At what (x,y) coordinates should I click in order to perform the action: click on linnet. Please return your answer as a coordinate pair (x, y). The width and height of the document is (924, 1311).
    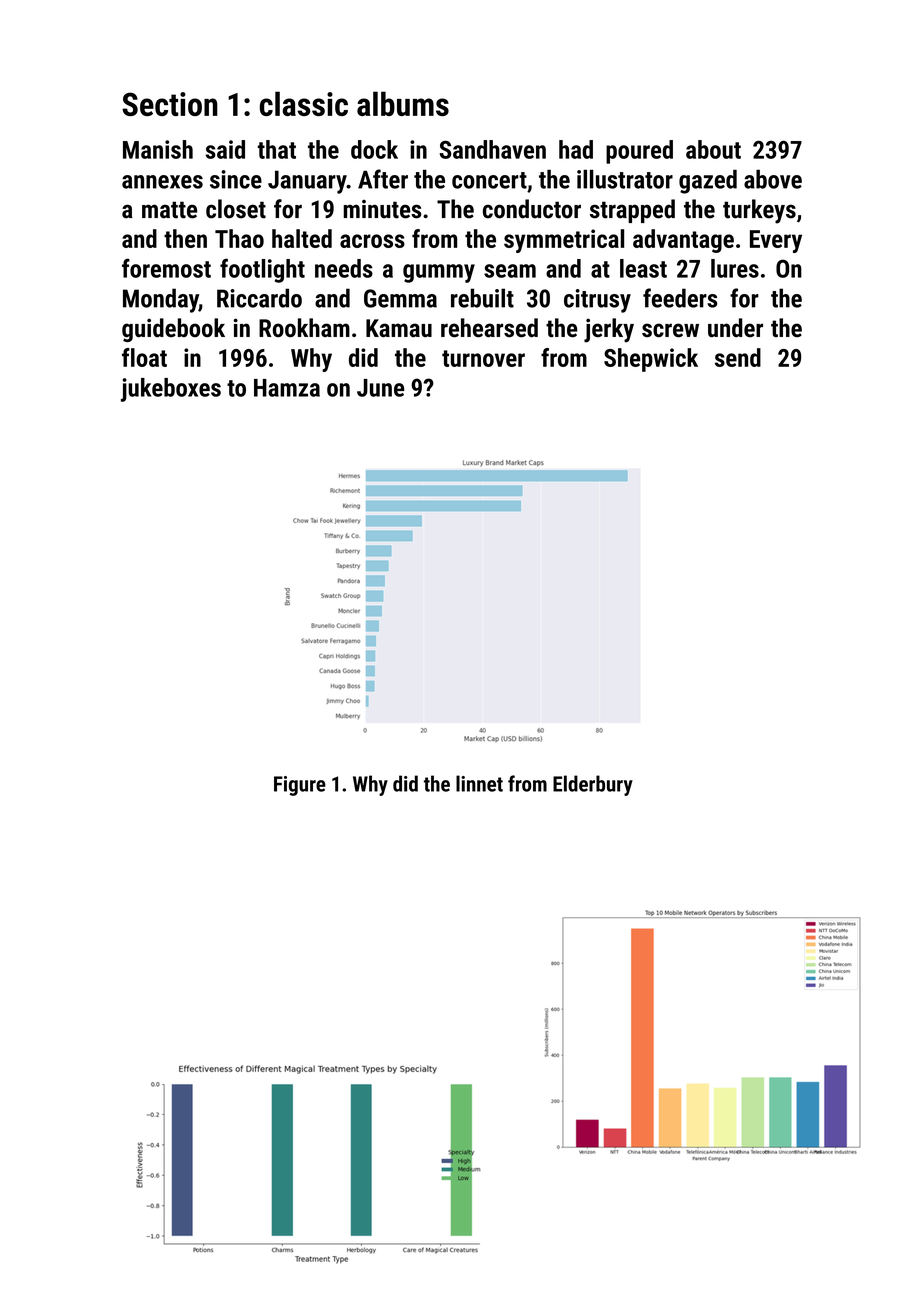
    Looking at the image, I should click on (479, 783).
